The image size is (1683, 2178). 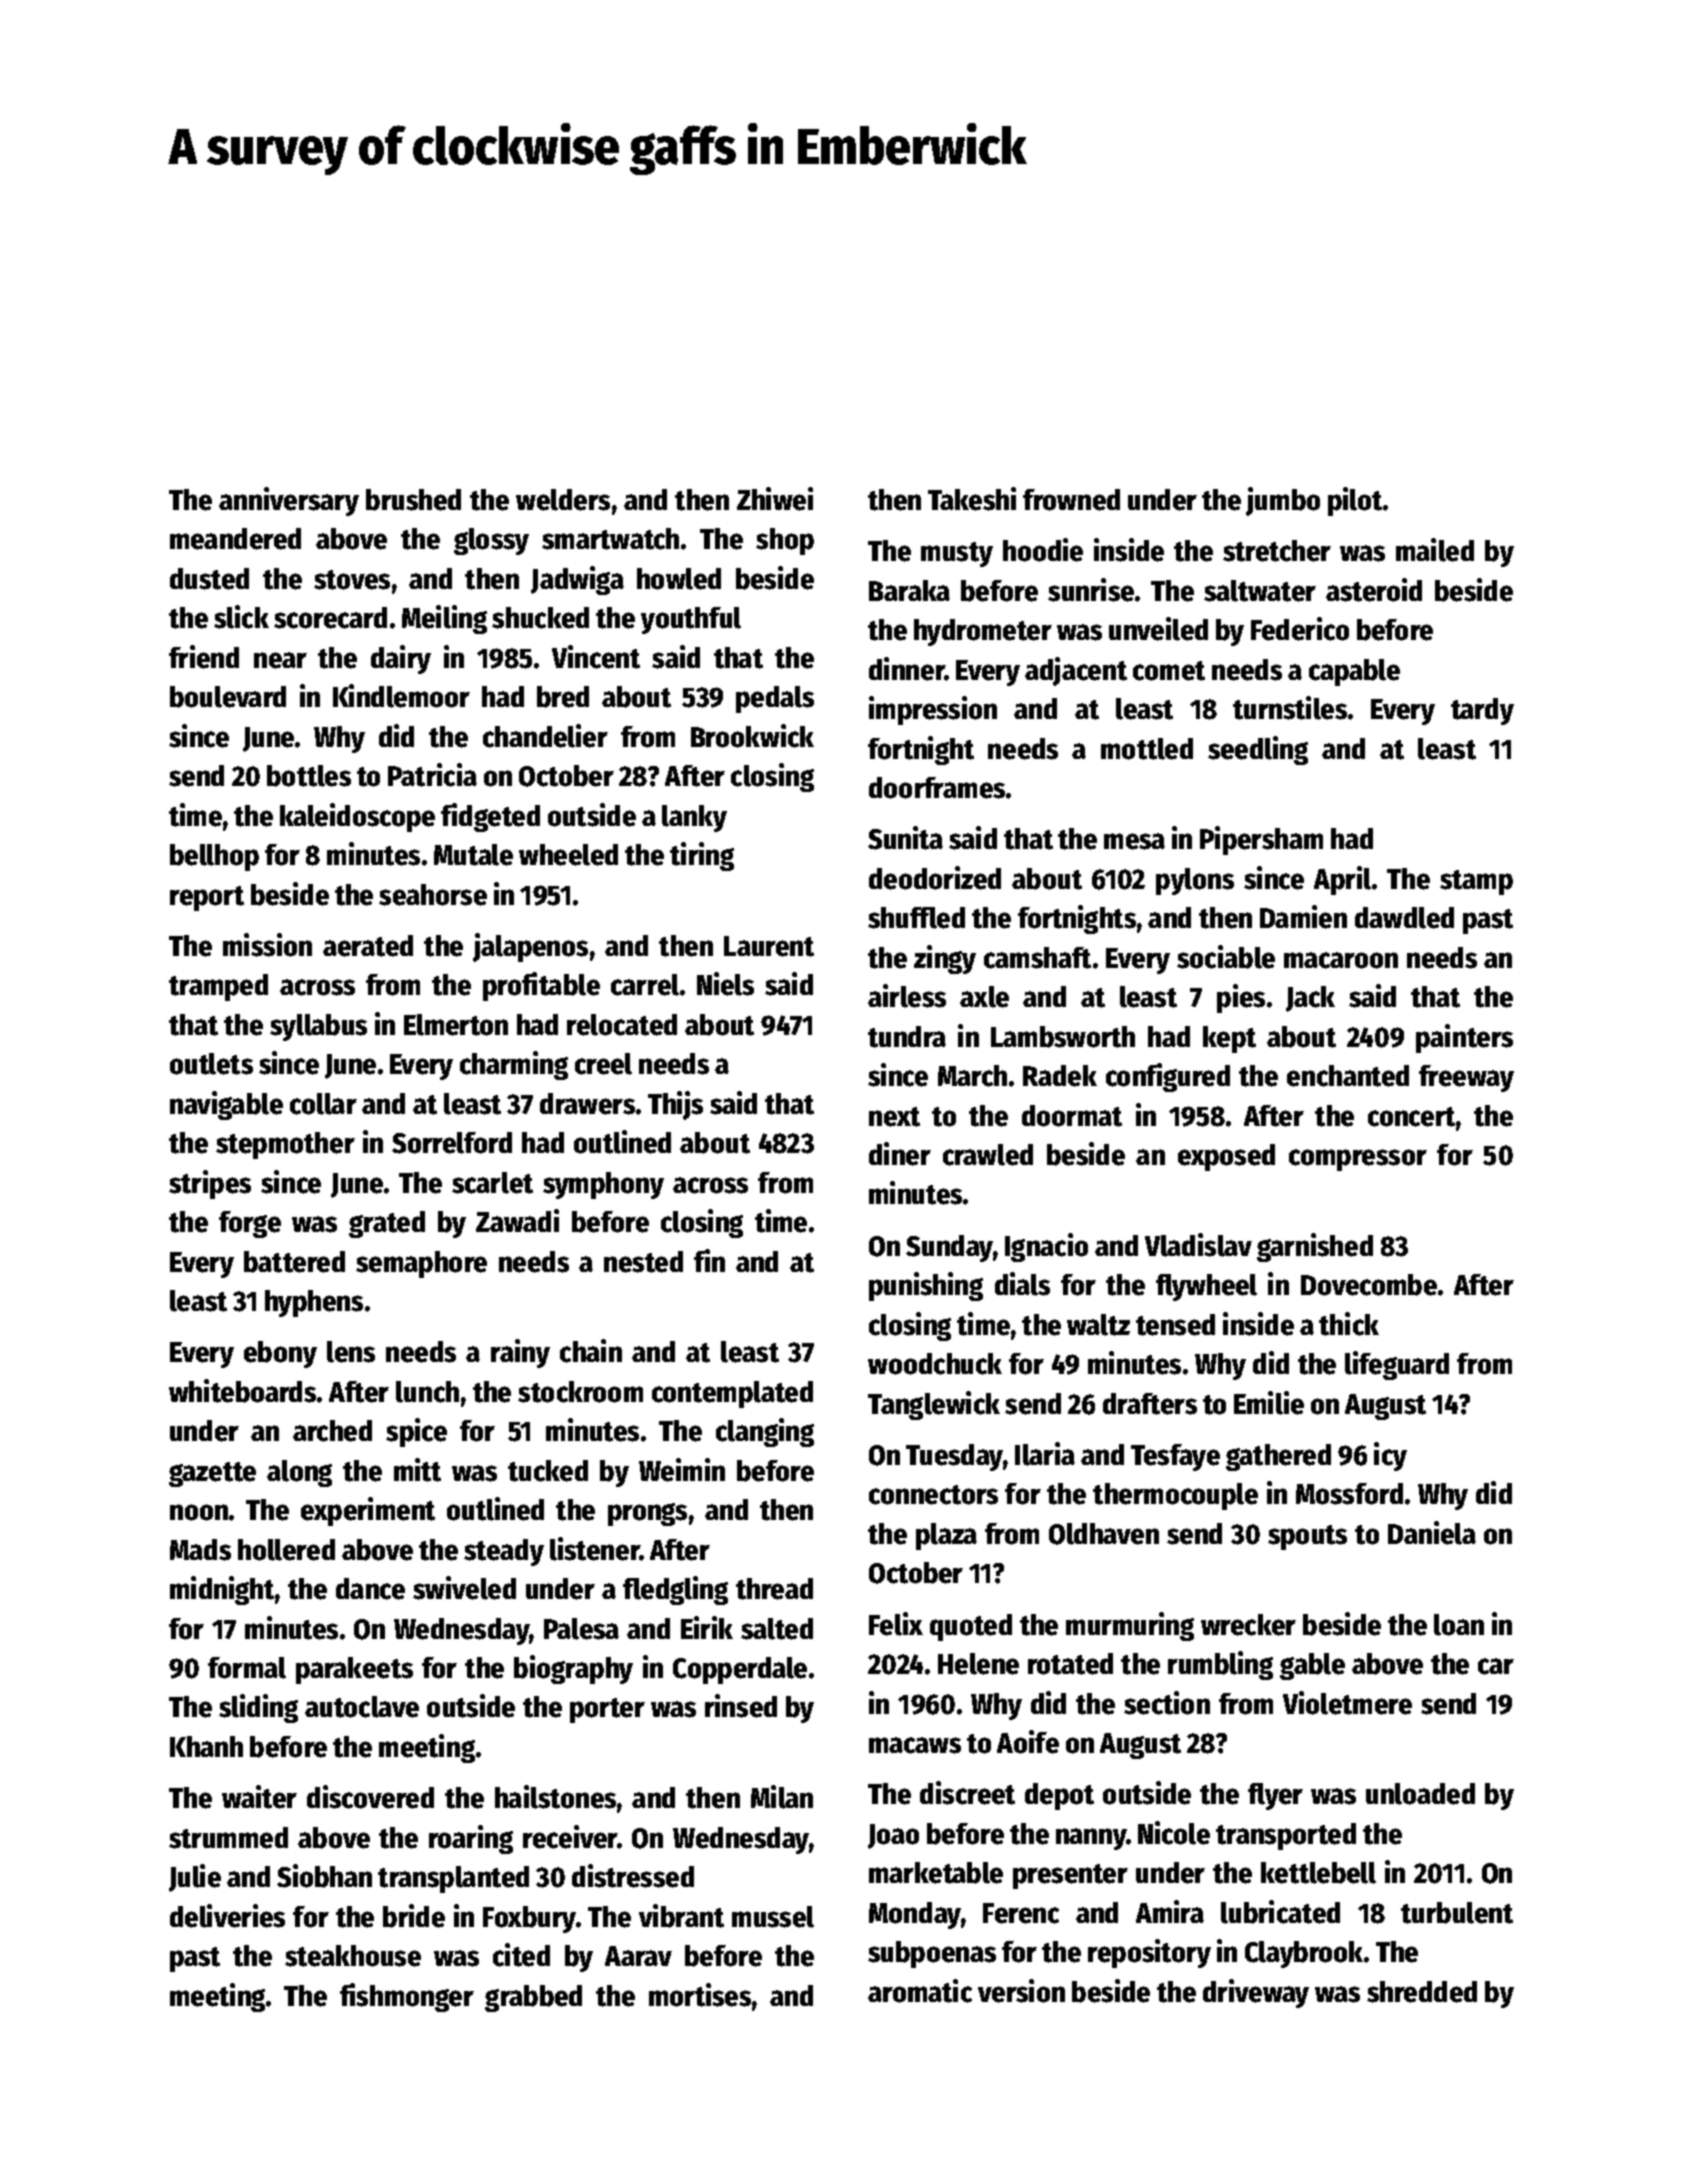 What do you see at coordinates (777, 1629) in the page?
I see `salted` at bounding box center [777, 1629].
